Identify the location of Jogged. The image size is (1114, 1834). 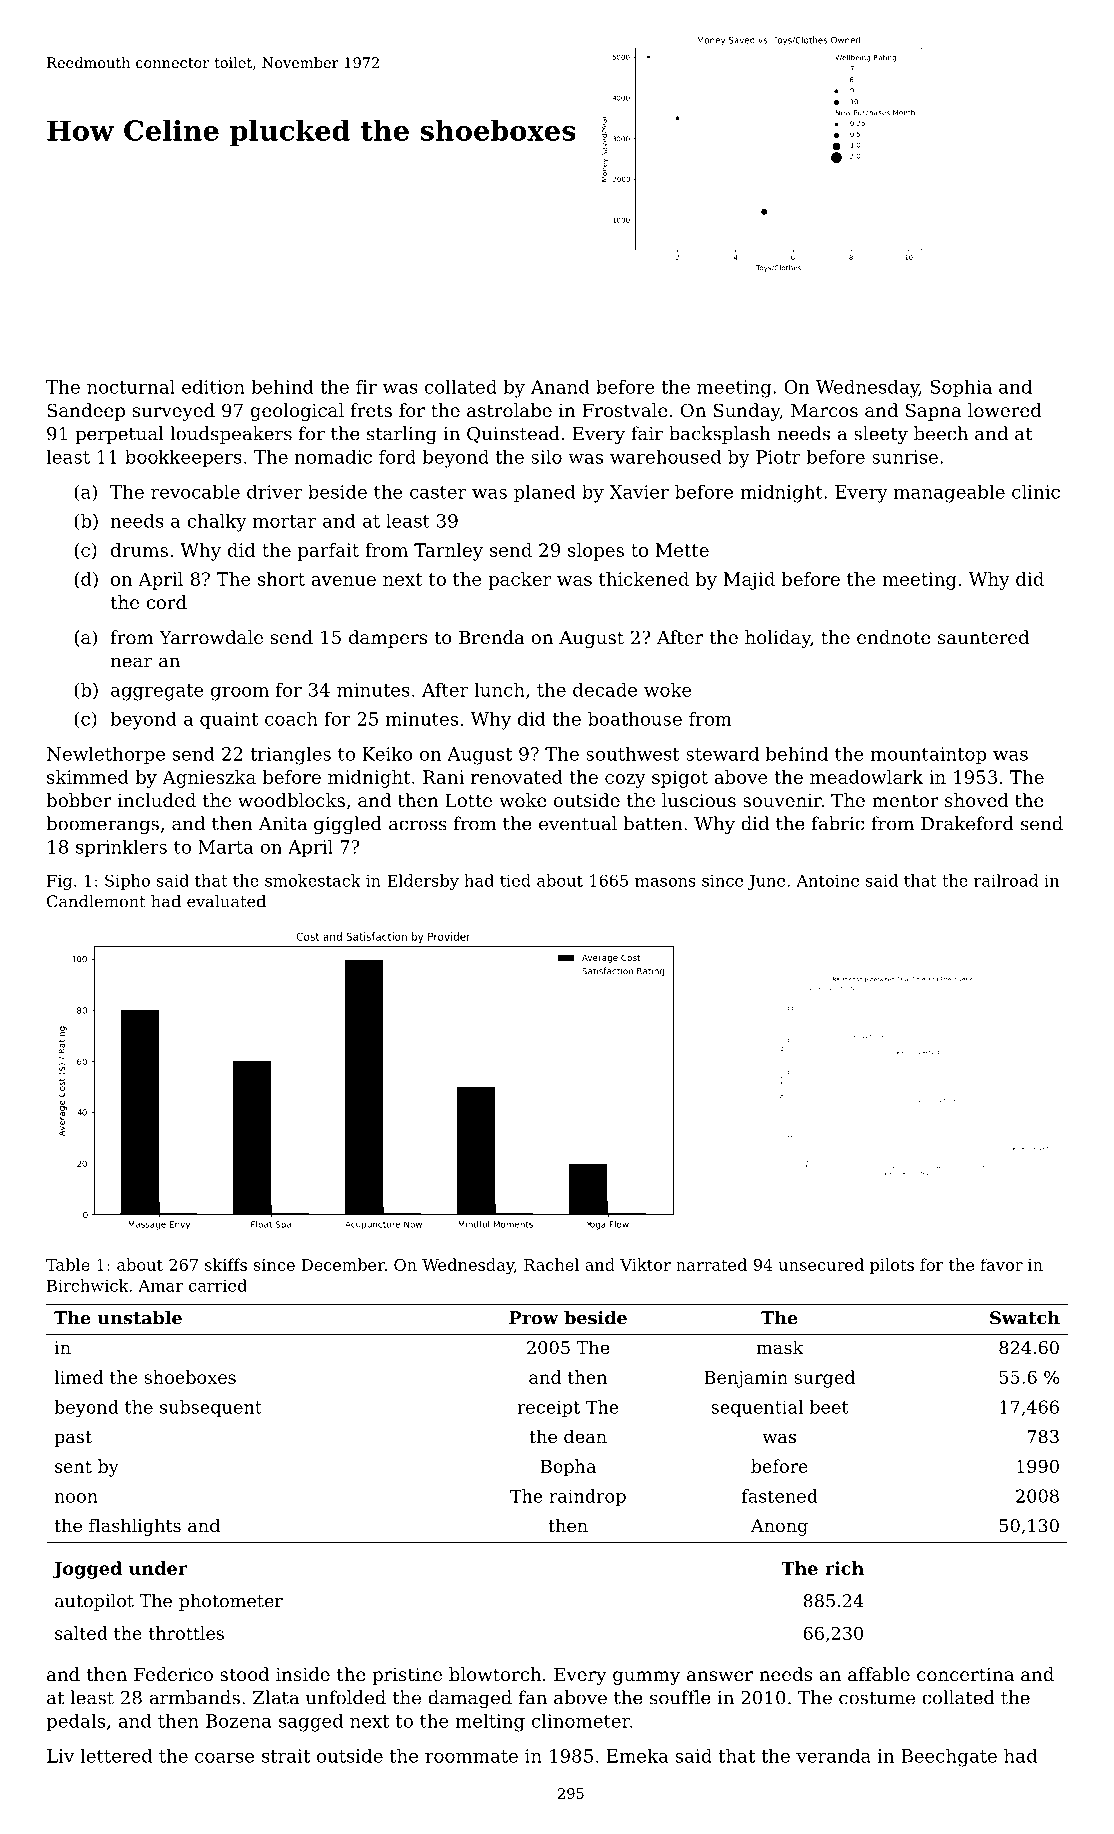
(87, 1570).
